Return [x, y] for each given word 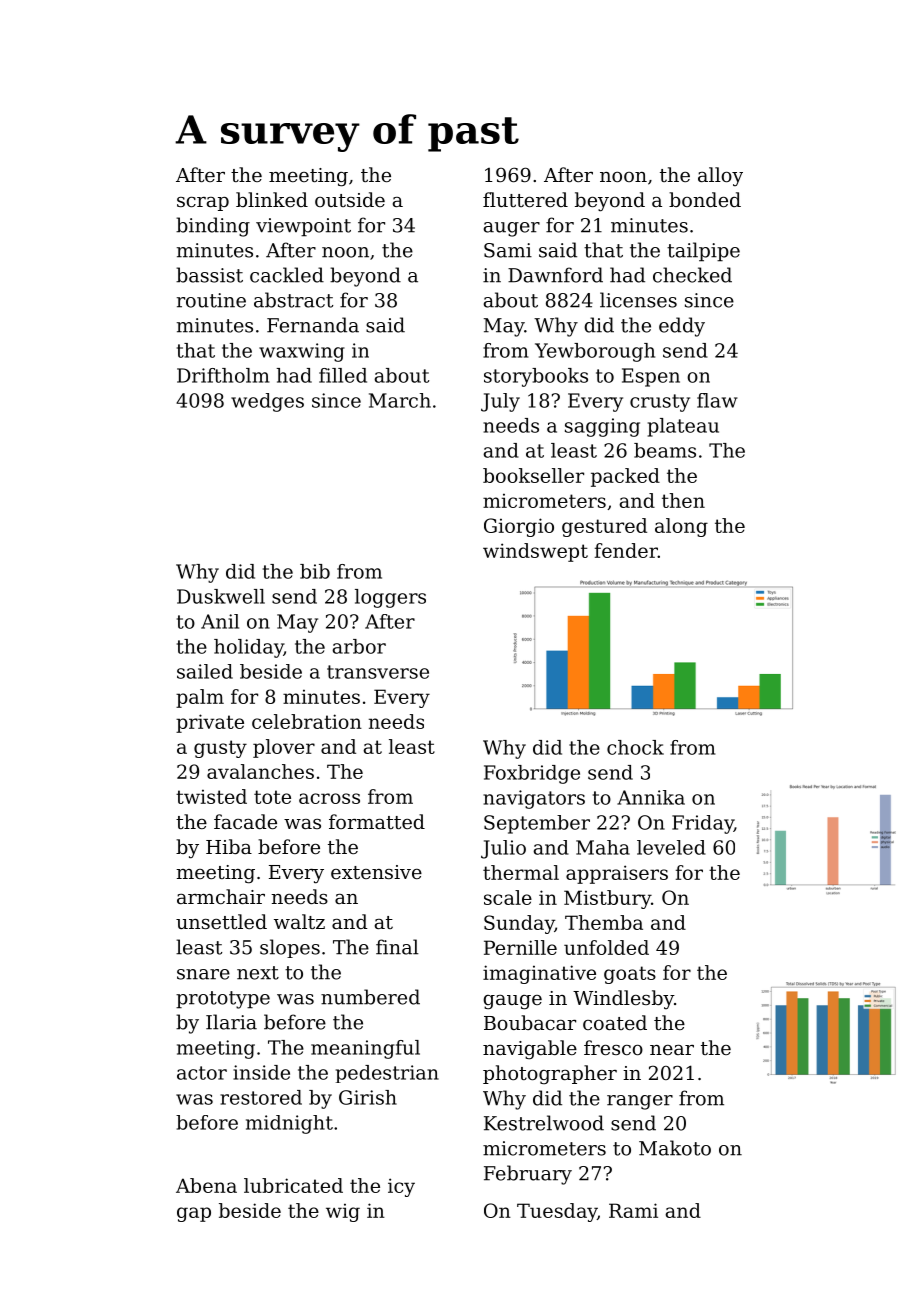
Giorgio [519, 527]
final [397, 947]
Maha [603, 847]
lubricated [293, 1185]
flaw [717, 400]
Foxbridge [532, 774]
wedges [267, 402]
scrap [203, 204]
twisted [211, 796]
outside [350, 199]
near [672, 1050]
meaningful [365, 1049]
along [681, 527]
